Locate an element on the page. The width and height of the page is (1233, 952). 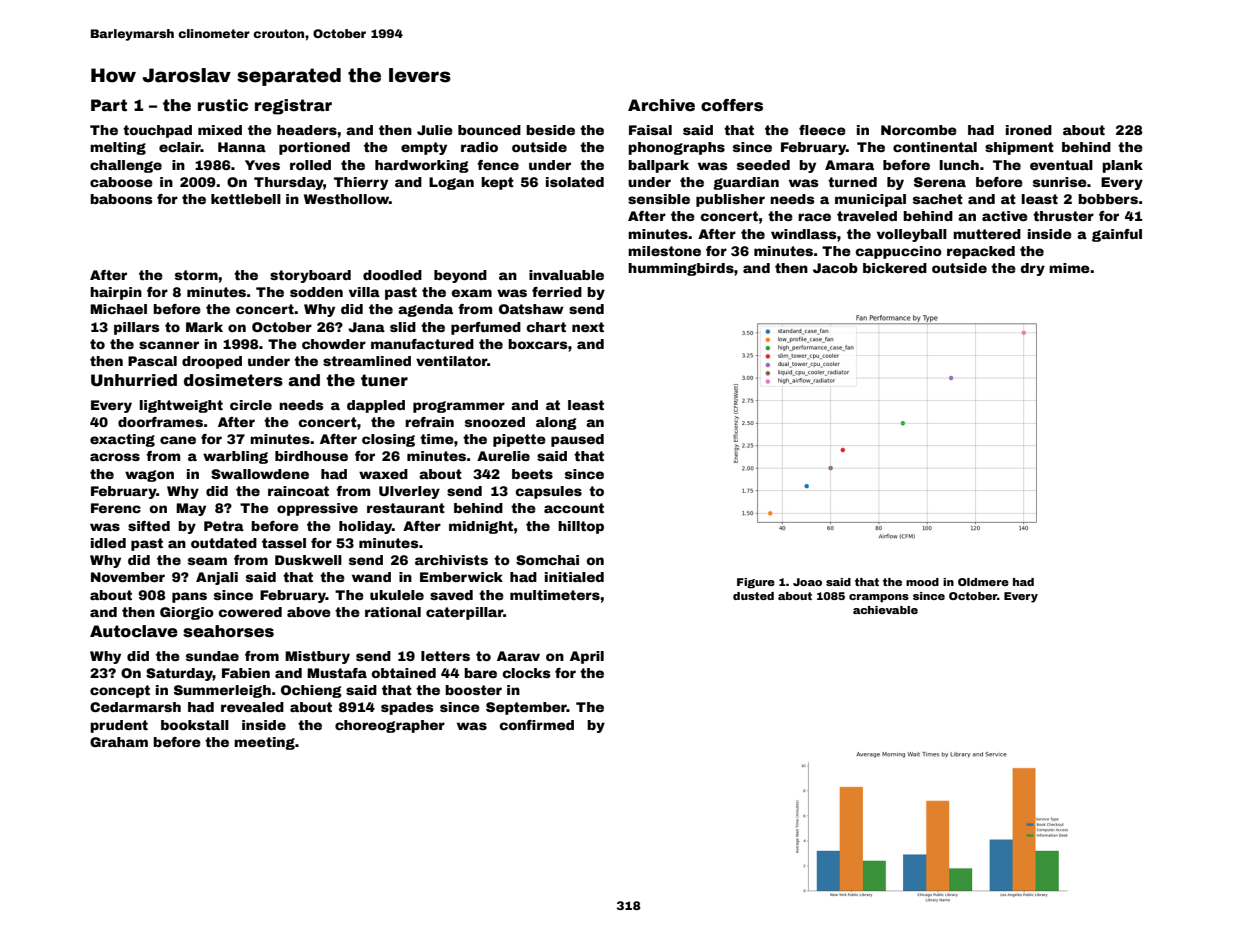
next is located at coordinates (588, 327).
